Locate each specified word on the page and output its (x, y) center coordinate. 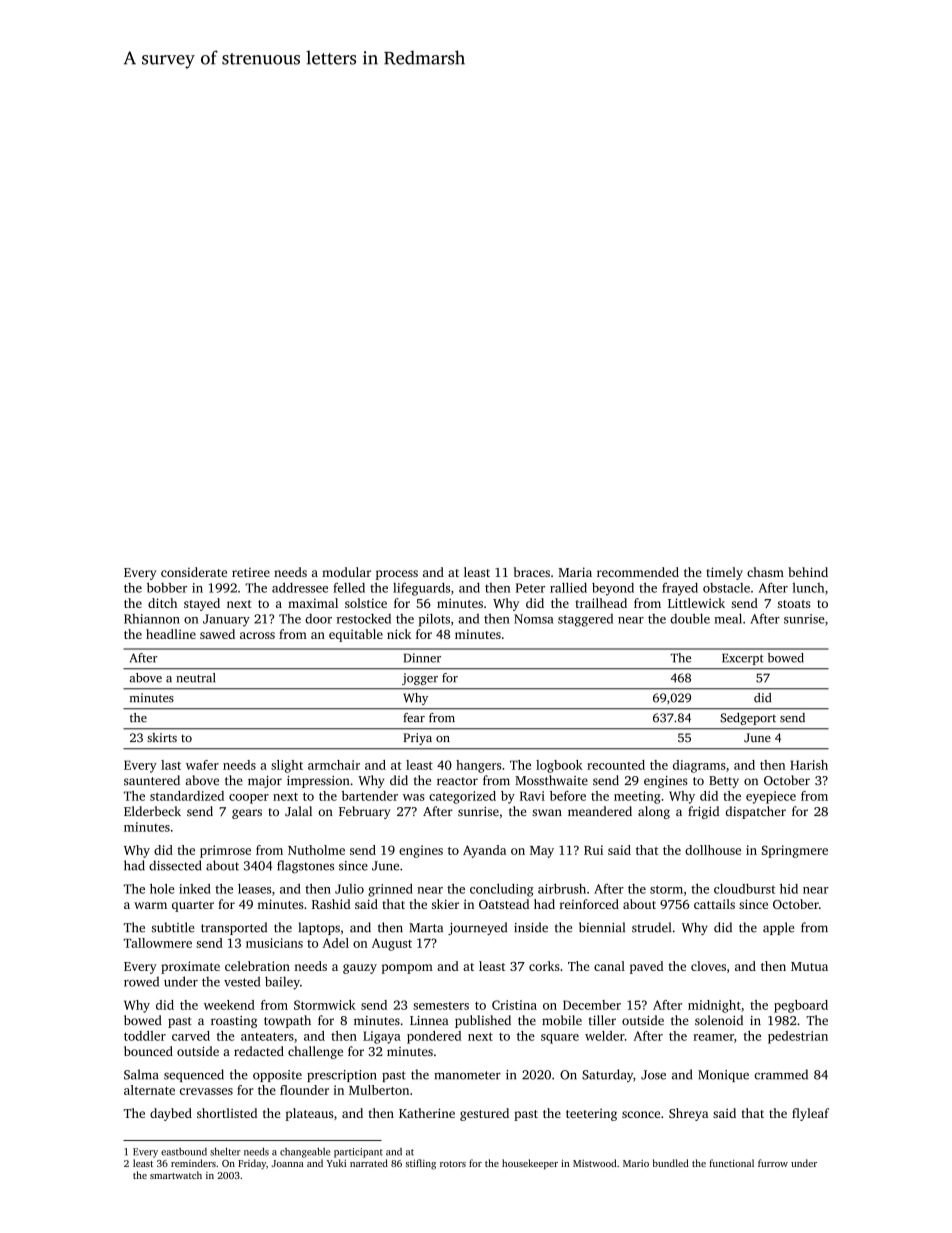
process (397, 575)
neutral (195, 678)
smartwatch (176, 1175)
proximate (190, 967)
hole (162, 889)
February (364, 812)
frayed (680, 589)
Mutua (809, 966)
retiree (251, 572)
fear (414, 718)
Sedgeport (748, 719)
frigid (703, 812)
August (392, 944)
